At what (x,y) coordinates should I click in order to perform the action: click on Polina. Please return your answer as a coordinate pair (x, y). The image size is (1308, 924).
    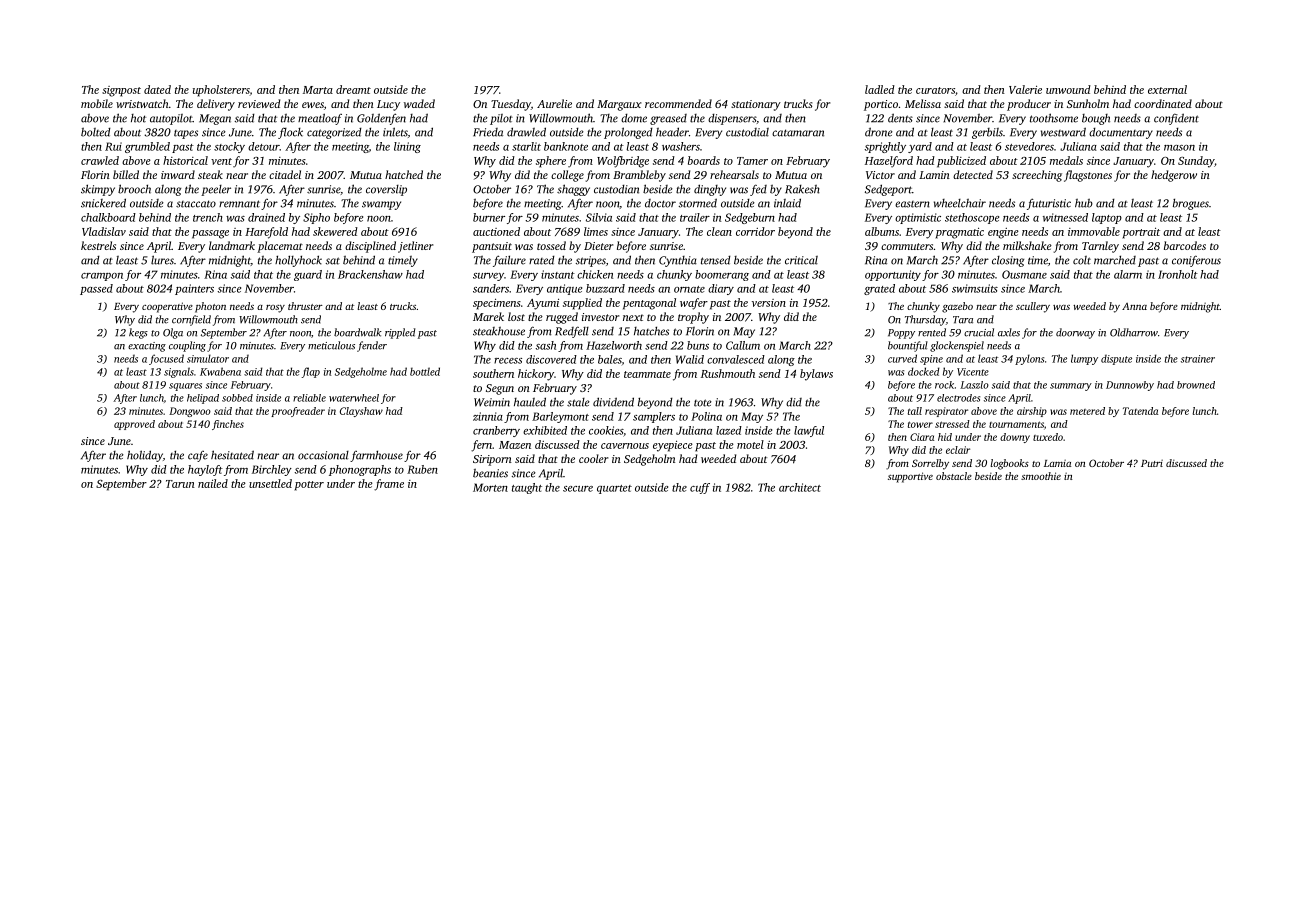
    Looking at the image, I should click on (706, 416).
